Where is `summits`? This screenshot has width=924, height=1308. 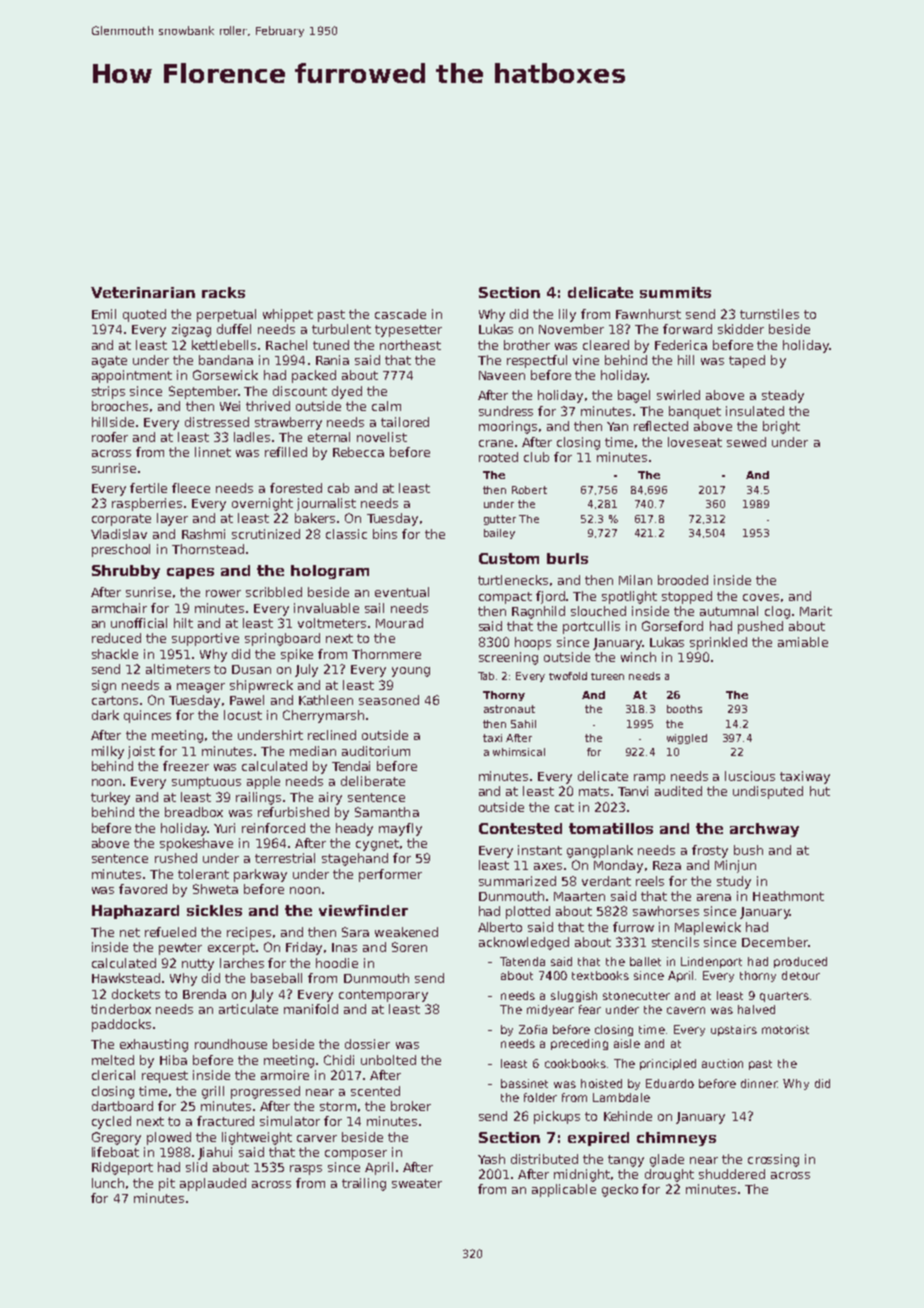
summits is located at coordinates (675, 292).
